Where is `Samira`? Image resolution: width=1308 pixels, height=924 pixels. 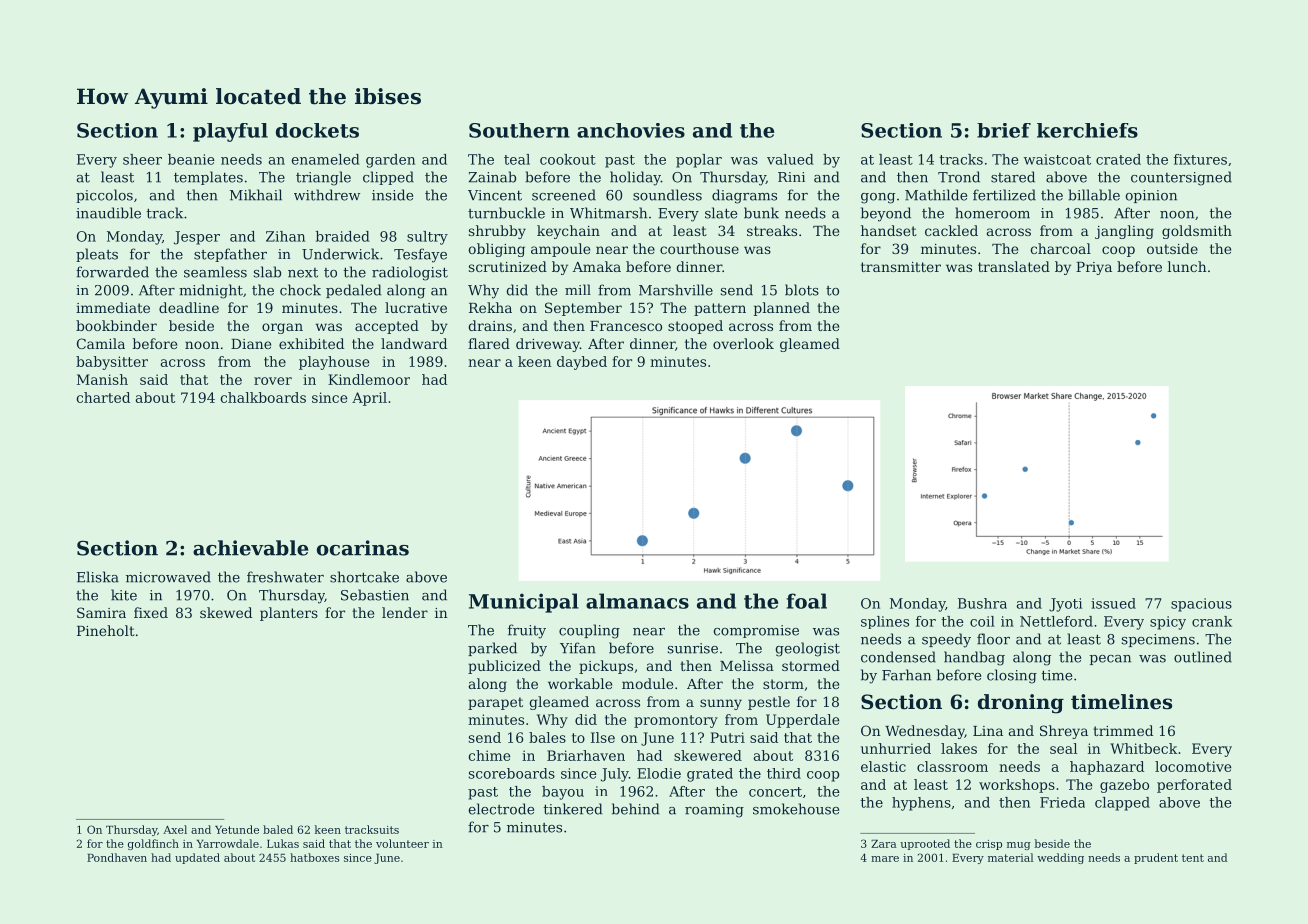
Samira is located at coordinates (101, 612).
